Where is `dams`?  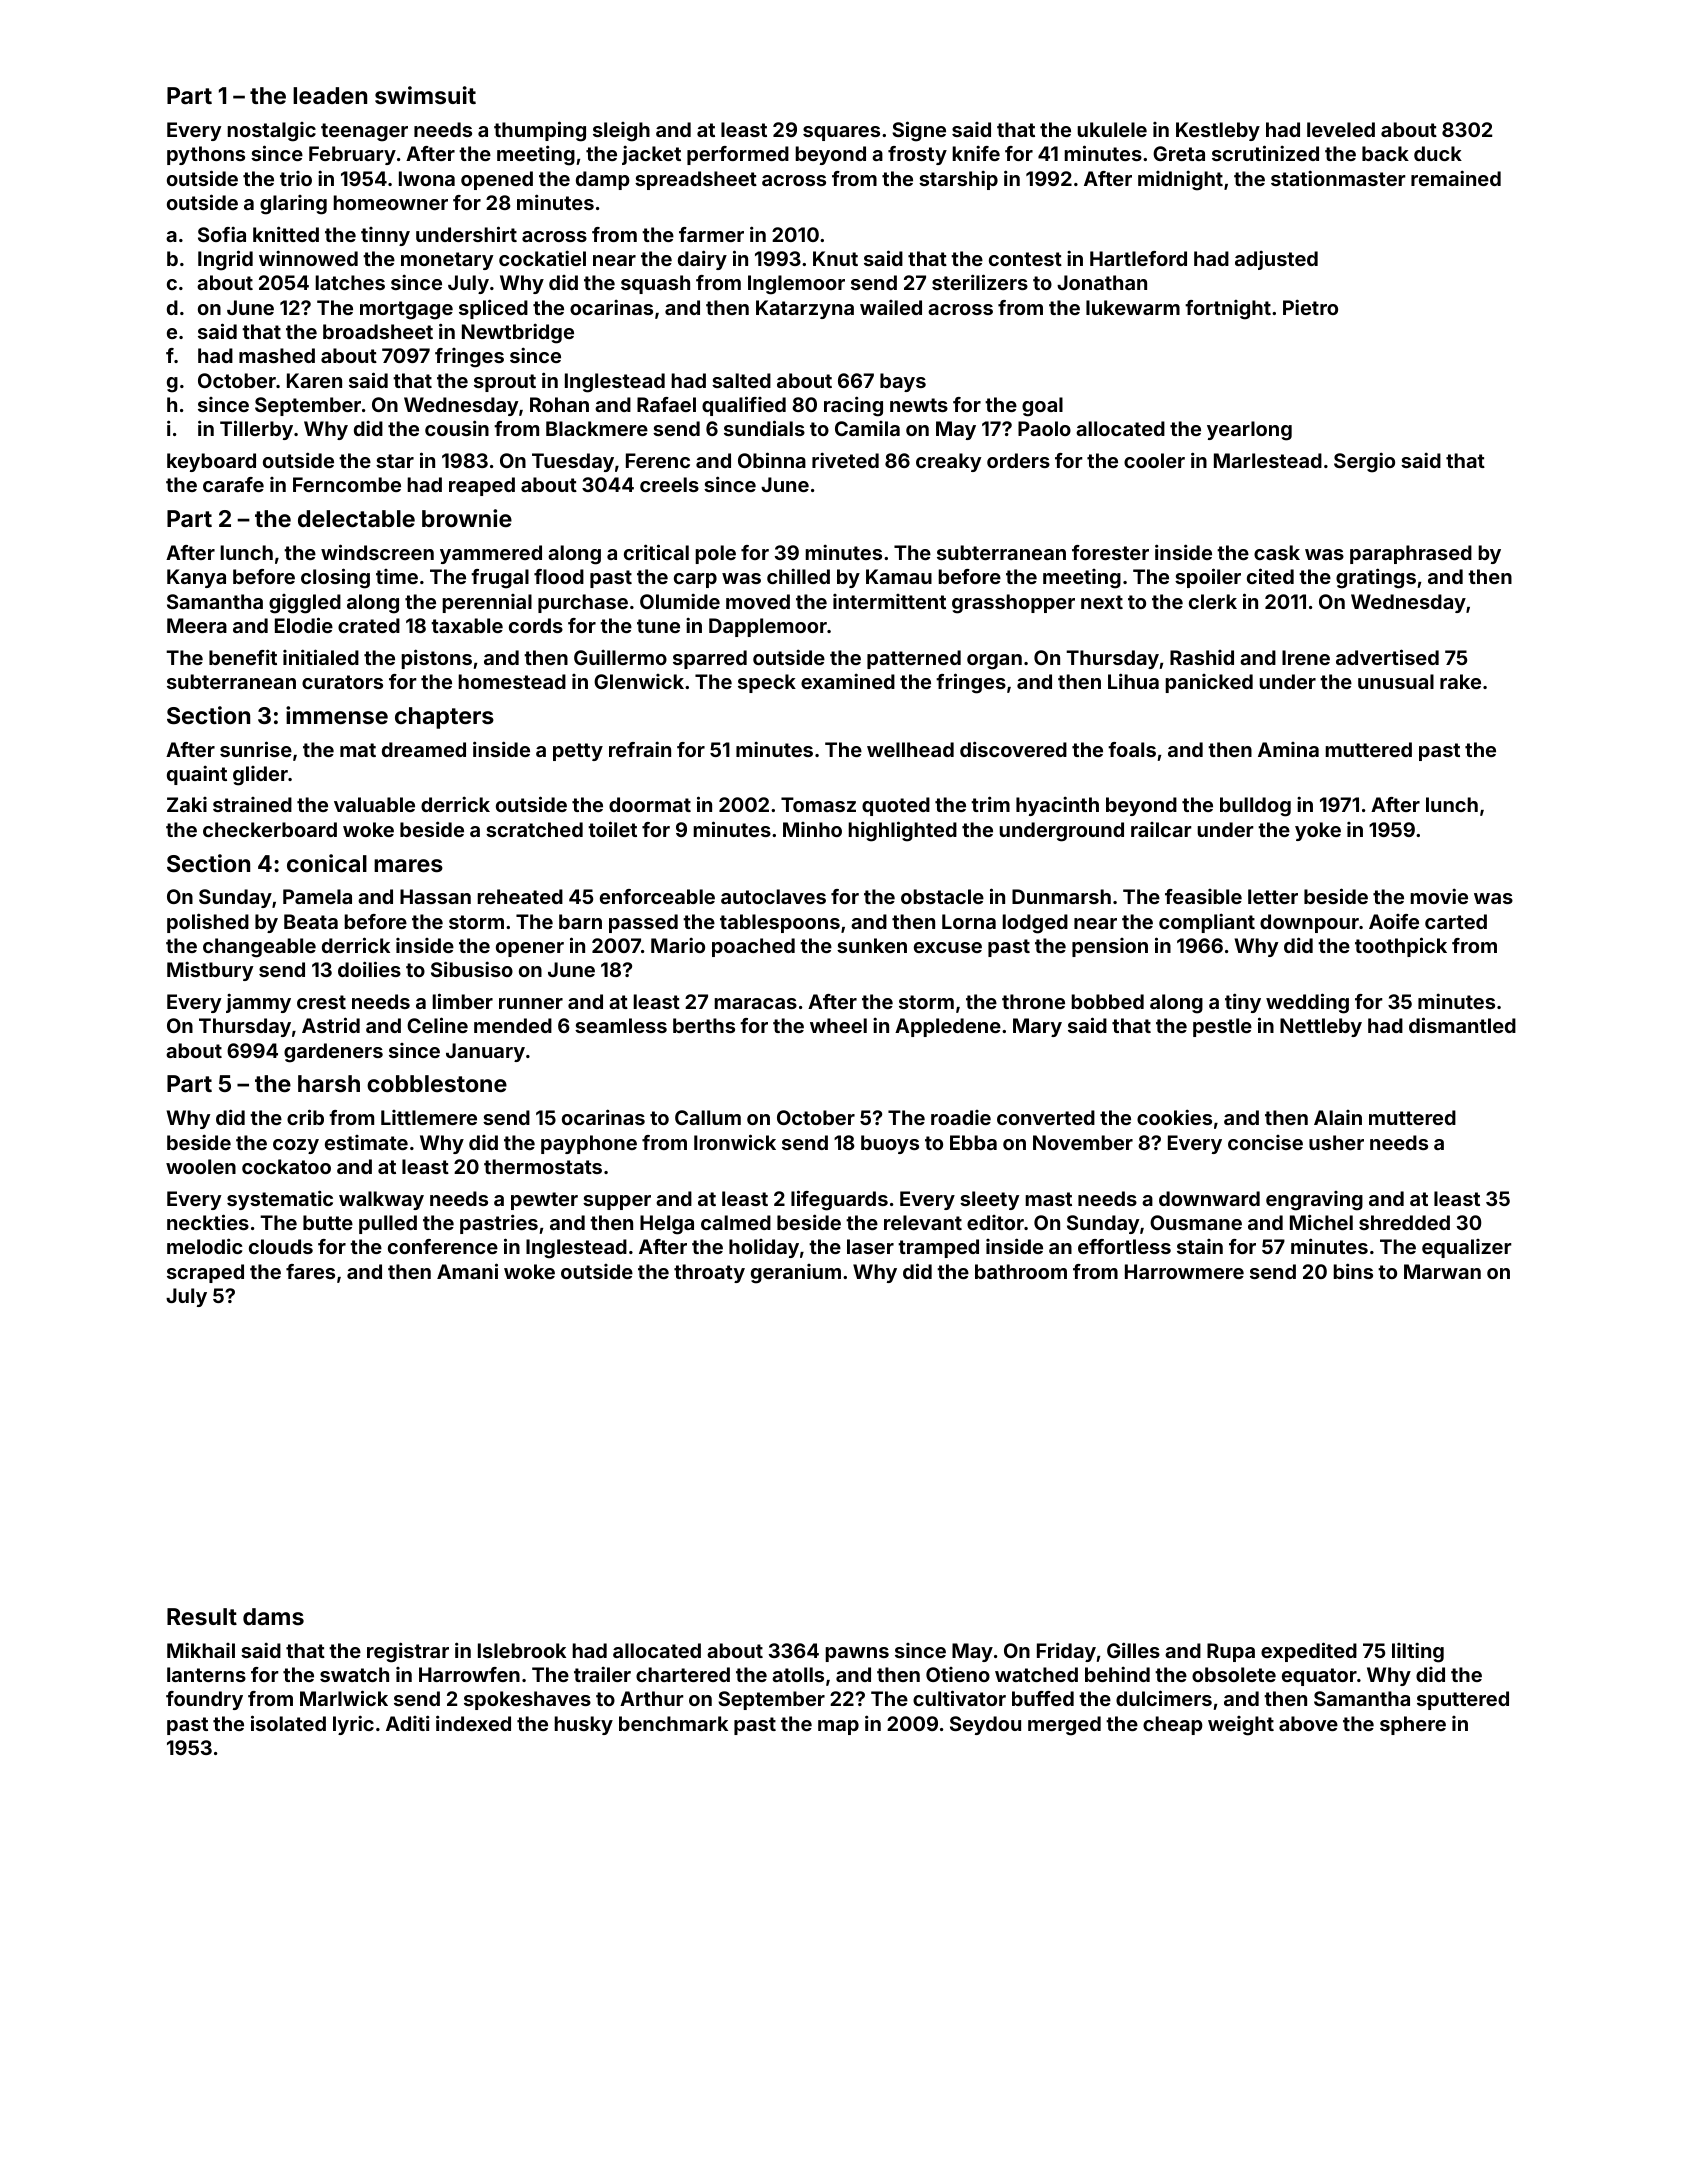
dams is located at coordinates (273, 1616).
